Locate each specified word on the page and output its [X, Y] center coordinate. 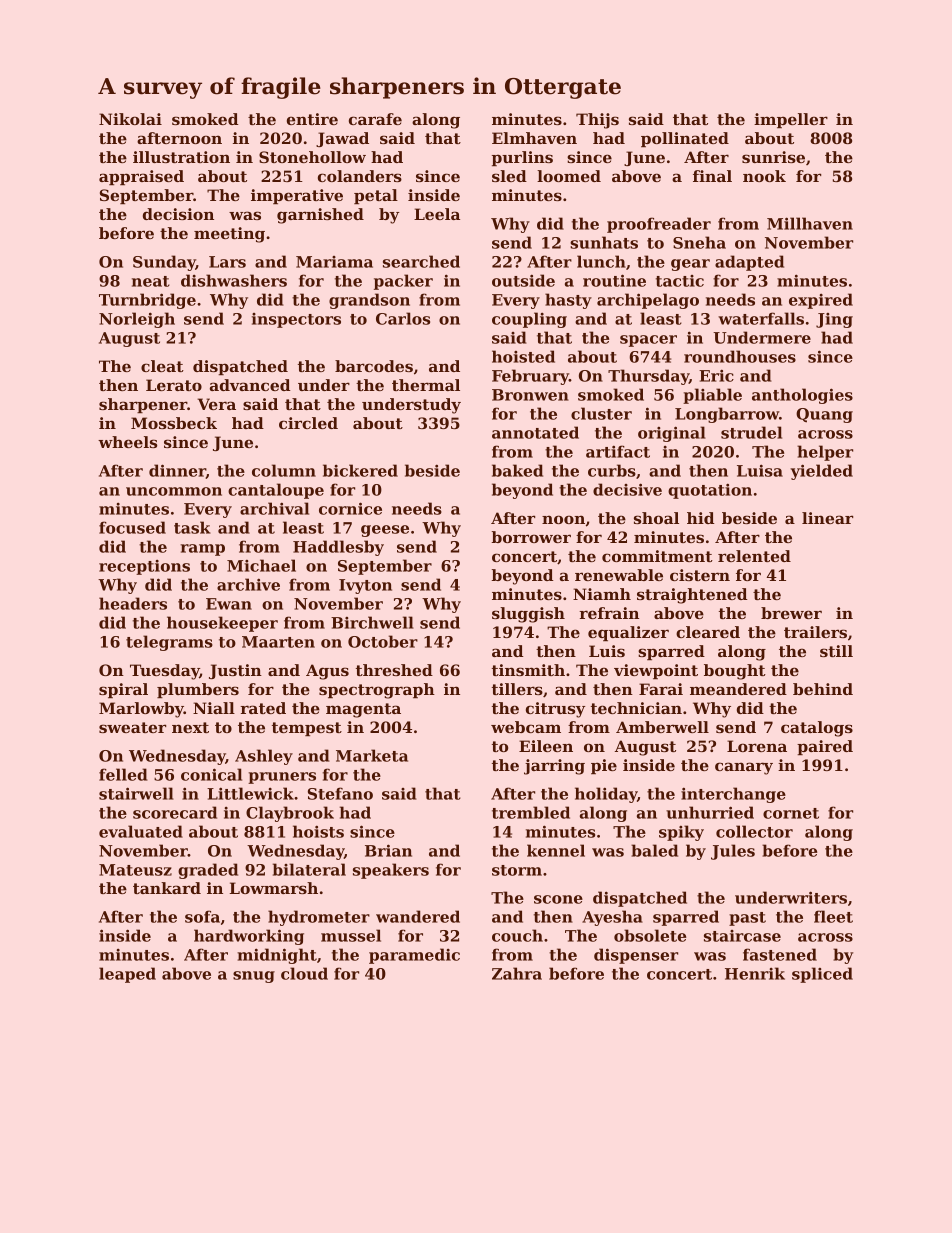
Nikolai [130, 119]
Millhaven [810, 223]
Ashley [264, 757]
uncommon [174, 491]
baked [517, 470]
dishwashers [234, 280]
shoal [656, 518]
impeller [791, 120]
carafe [375, 119]
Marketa [372, 755]
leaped [127, 975]
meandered [738, 689]
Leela [437, 214]
